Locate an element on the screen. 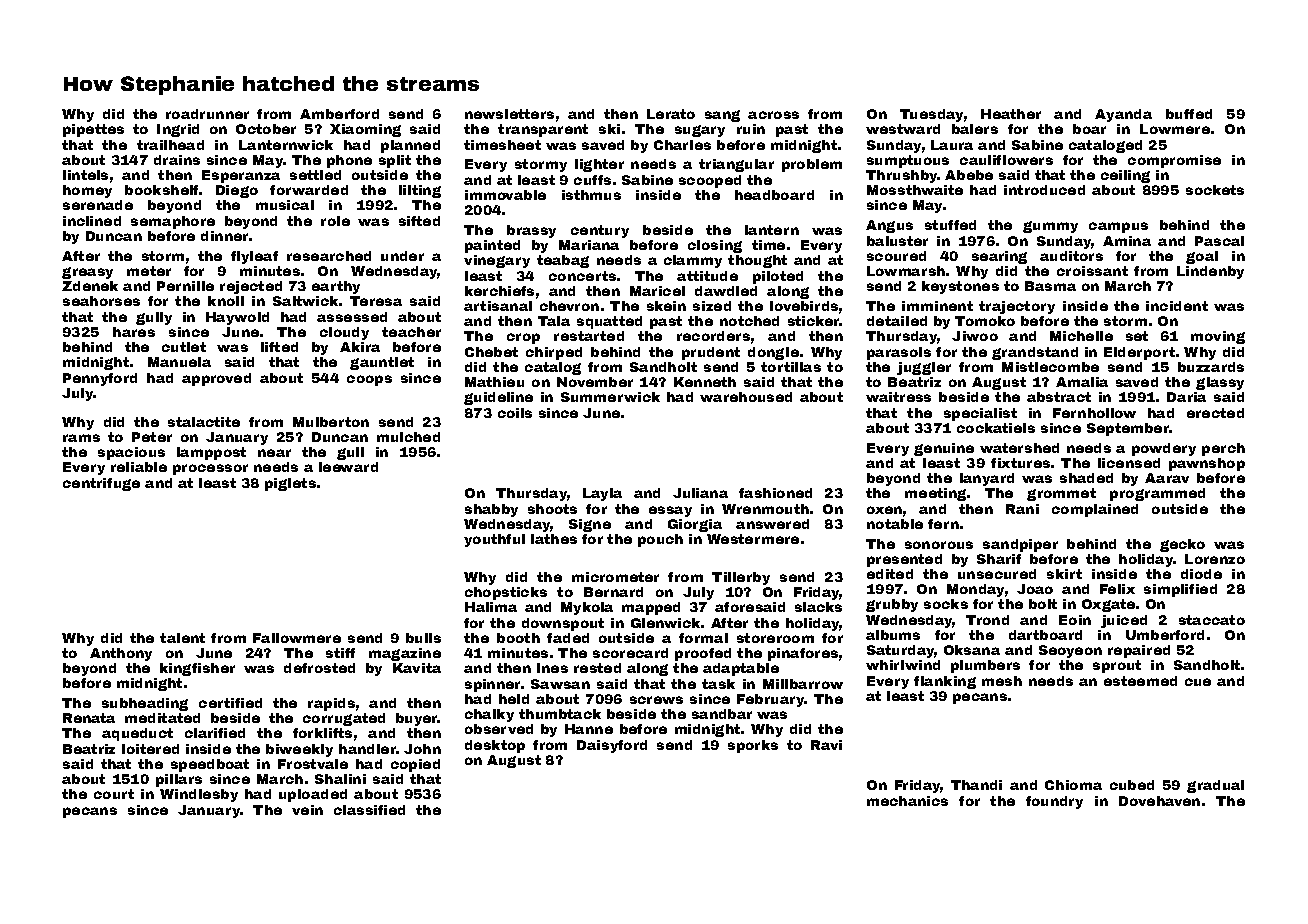  Renata is located at coordinates (89, 718).
